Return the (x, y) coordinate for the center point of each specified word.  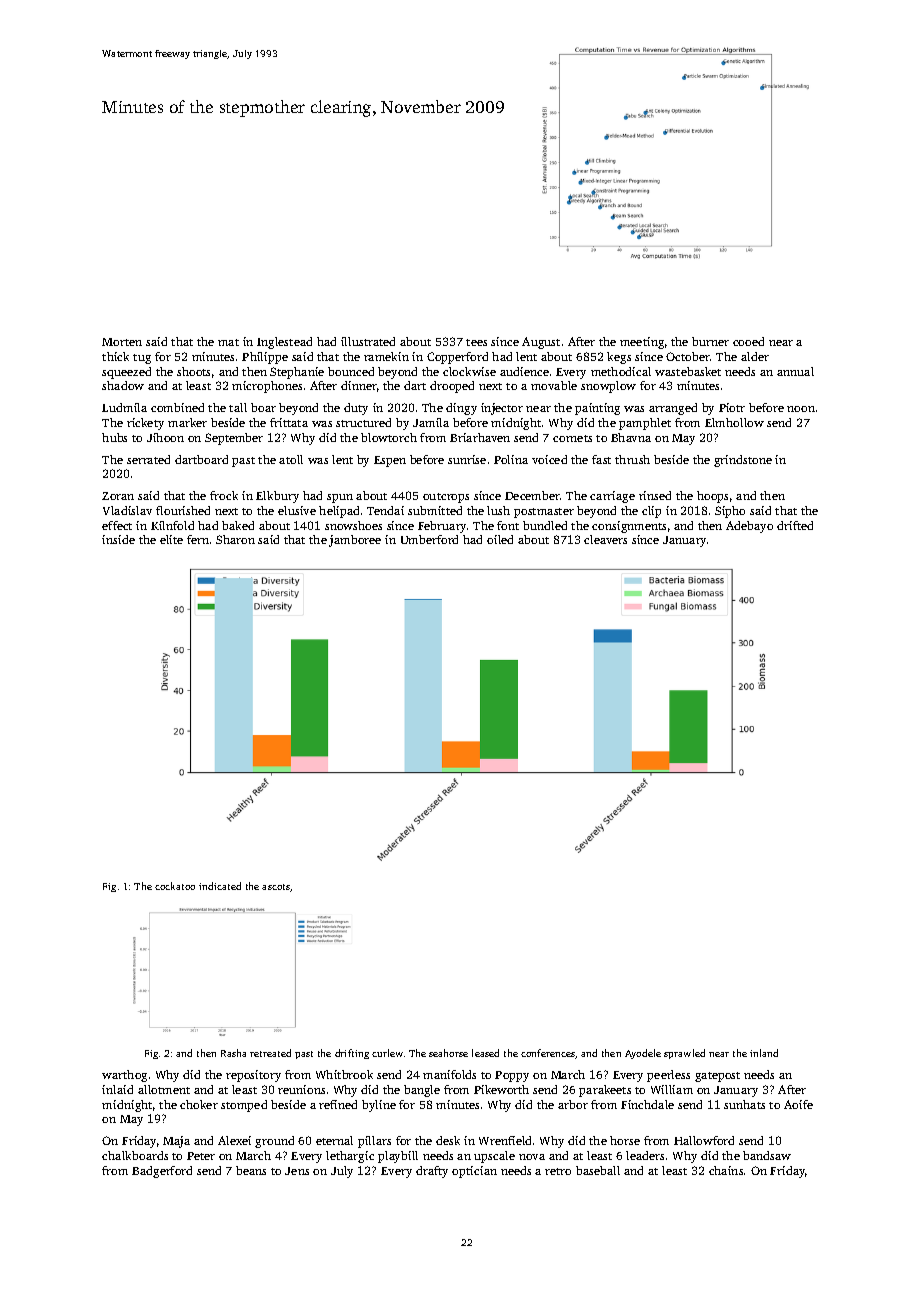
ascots (276, 888)
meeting (642, 343)
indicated (220, 886)
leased (485, 1053)
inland (764, 1053)
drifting (352, 1054)
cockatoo (175, 886)
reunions (301, 1089)
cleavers (605, 539)
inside (118, 539)
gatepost (717, 1077)
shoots (193, 371)
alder (755, 356)
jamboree (355, 541)
